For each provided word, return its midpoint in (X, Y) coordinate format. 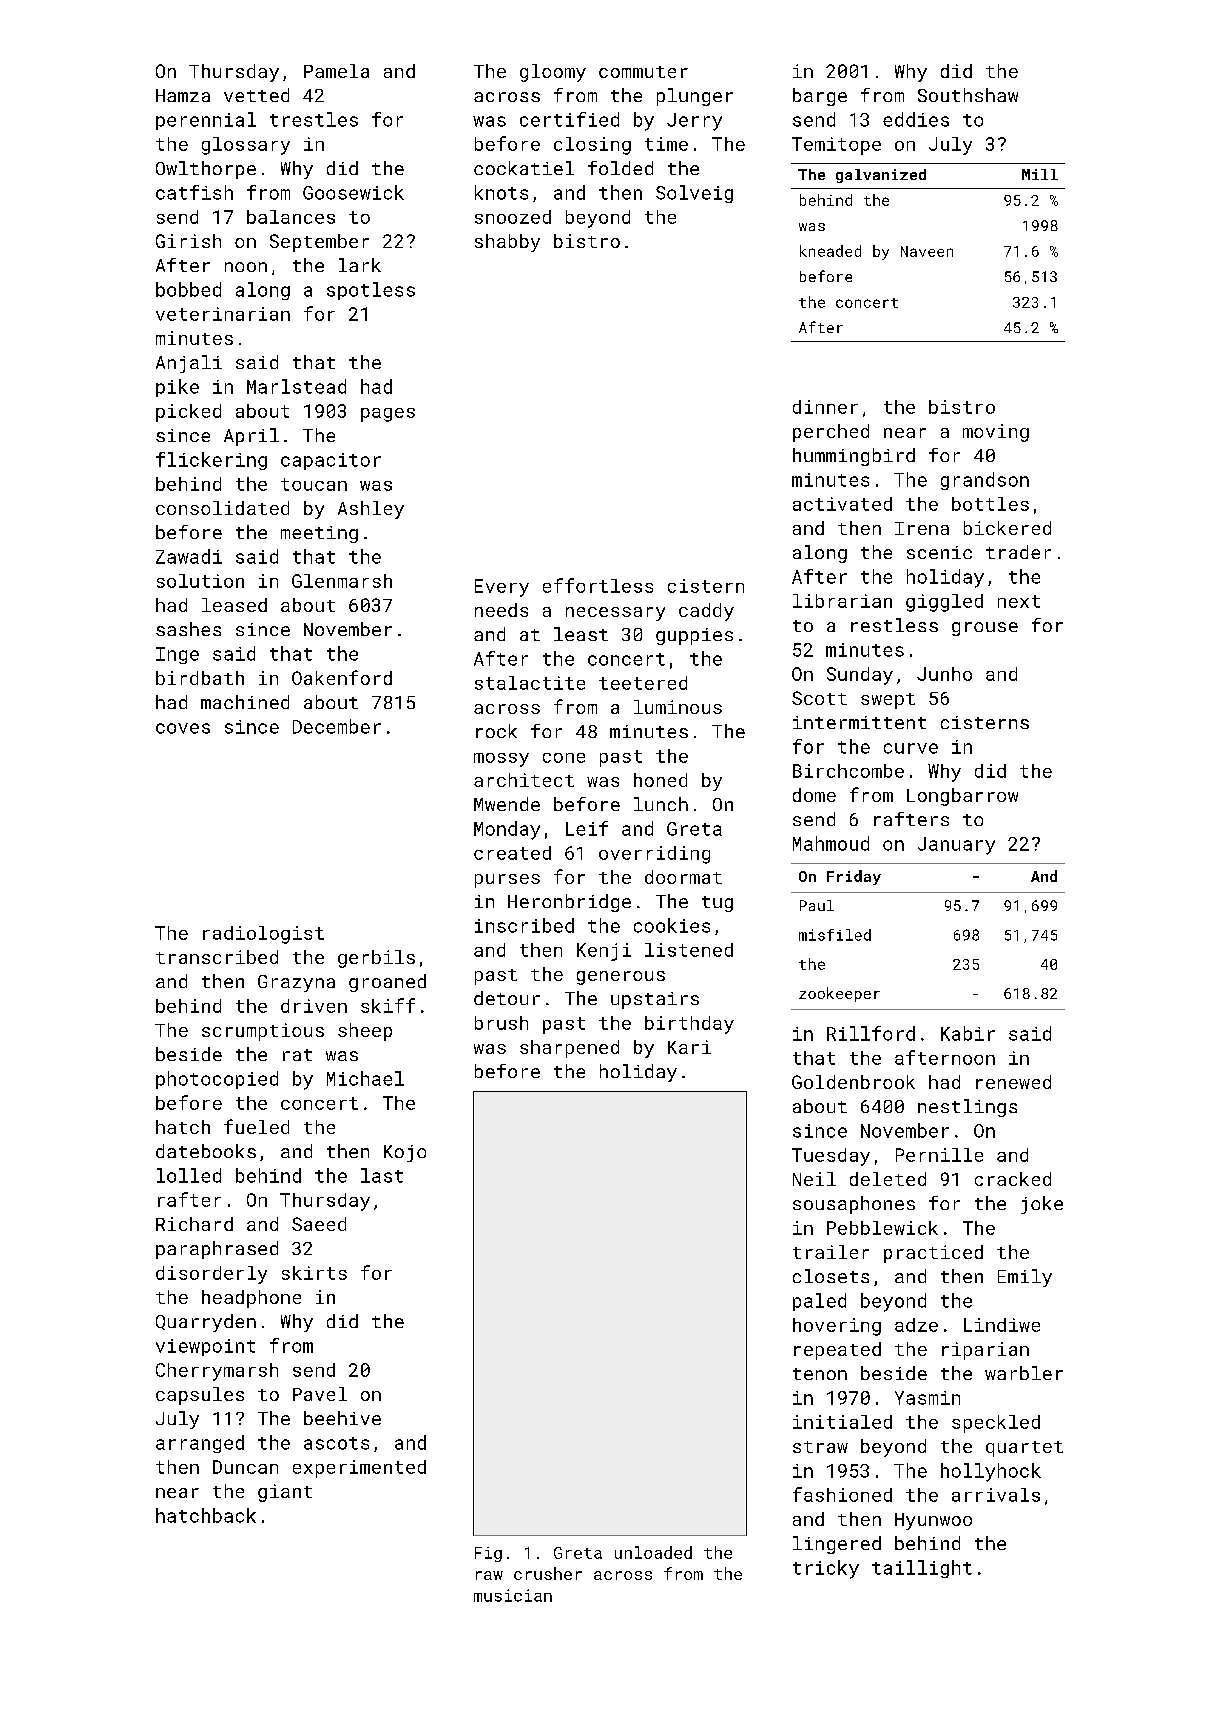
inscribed (524, 925)
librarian (842, 601)
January (956, 846)
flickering (211, 461)
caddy (706, 612)
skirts (314, 1273)
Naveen (927, 251)
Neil (814, 1179)
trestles (314, 119)
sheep (365, 1032)
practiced (933, 1254)
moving (996, 433)
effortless (598, 585)
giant (285, 1493)
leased (234, 605)
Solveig (694, 194)
